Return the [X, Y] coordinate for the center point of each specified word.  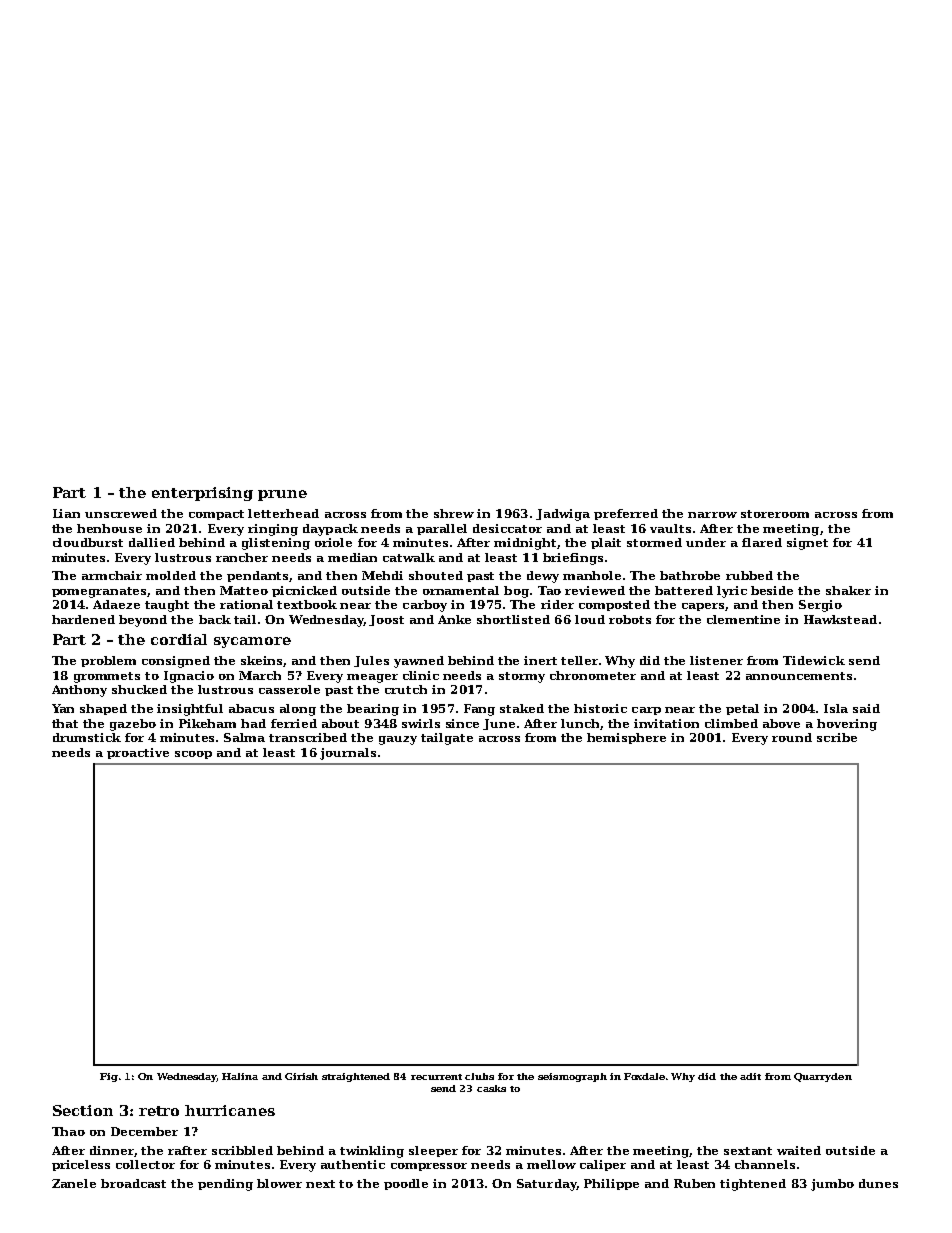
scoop [193, 755]
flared [762, 542]
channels [765, 1164]
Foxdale [644, 1076]
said [866, 708]
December [144, 1131]
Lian [66, 513]
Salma [244, 737]
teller [579, 660]
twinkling [372, 1152]
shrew [454, 513]
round [792, 737]
